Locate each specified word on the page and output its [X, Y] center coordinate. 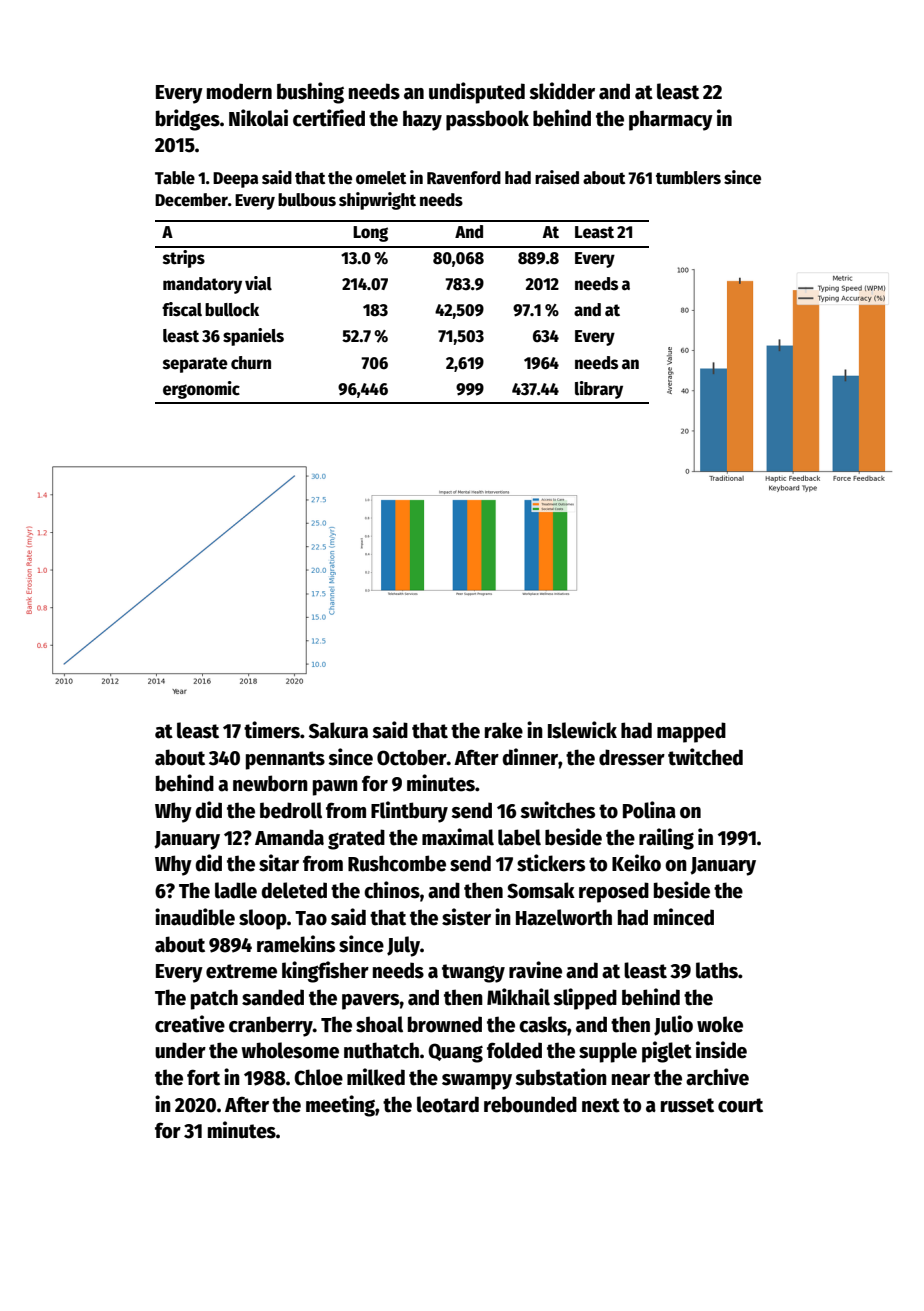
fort [203, 1077]
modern [239, 91]
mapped [691, 732]
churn [251, 363]
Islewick [582, 730]
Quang [455, 1053]
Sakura [338, 730]
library [599, 390]
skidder [562, 91]
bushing [310, 93]
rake [504, 730]
